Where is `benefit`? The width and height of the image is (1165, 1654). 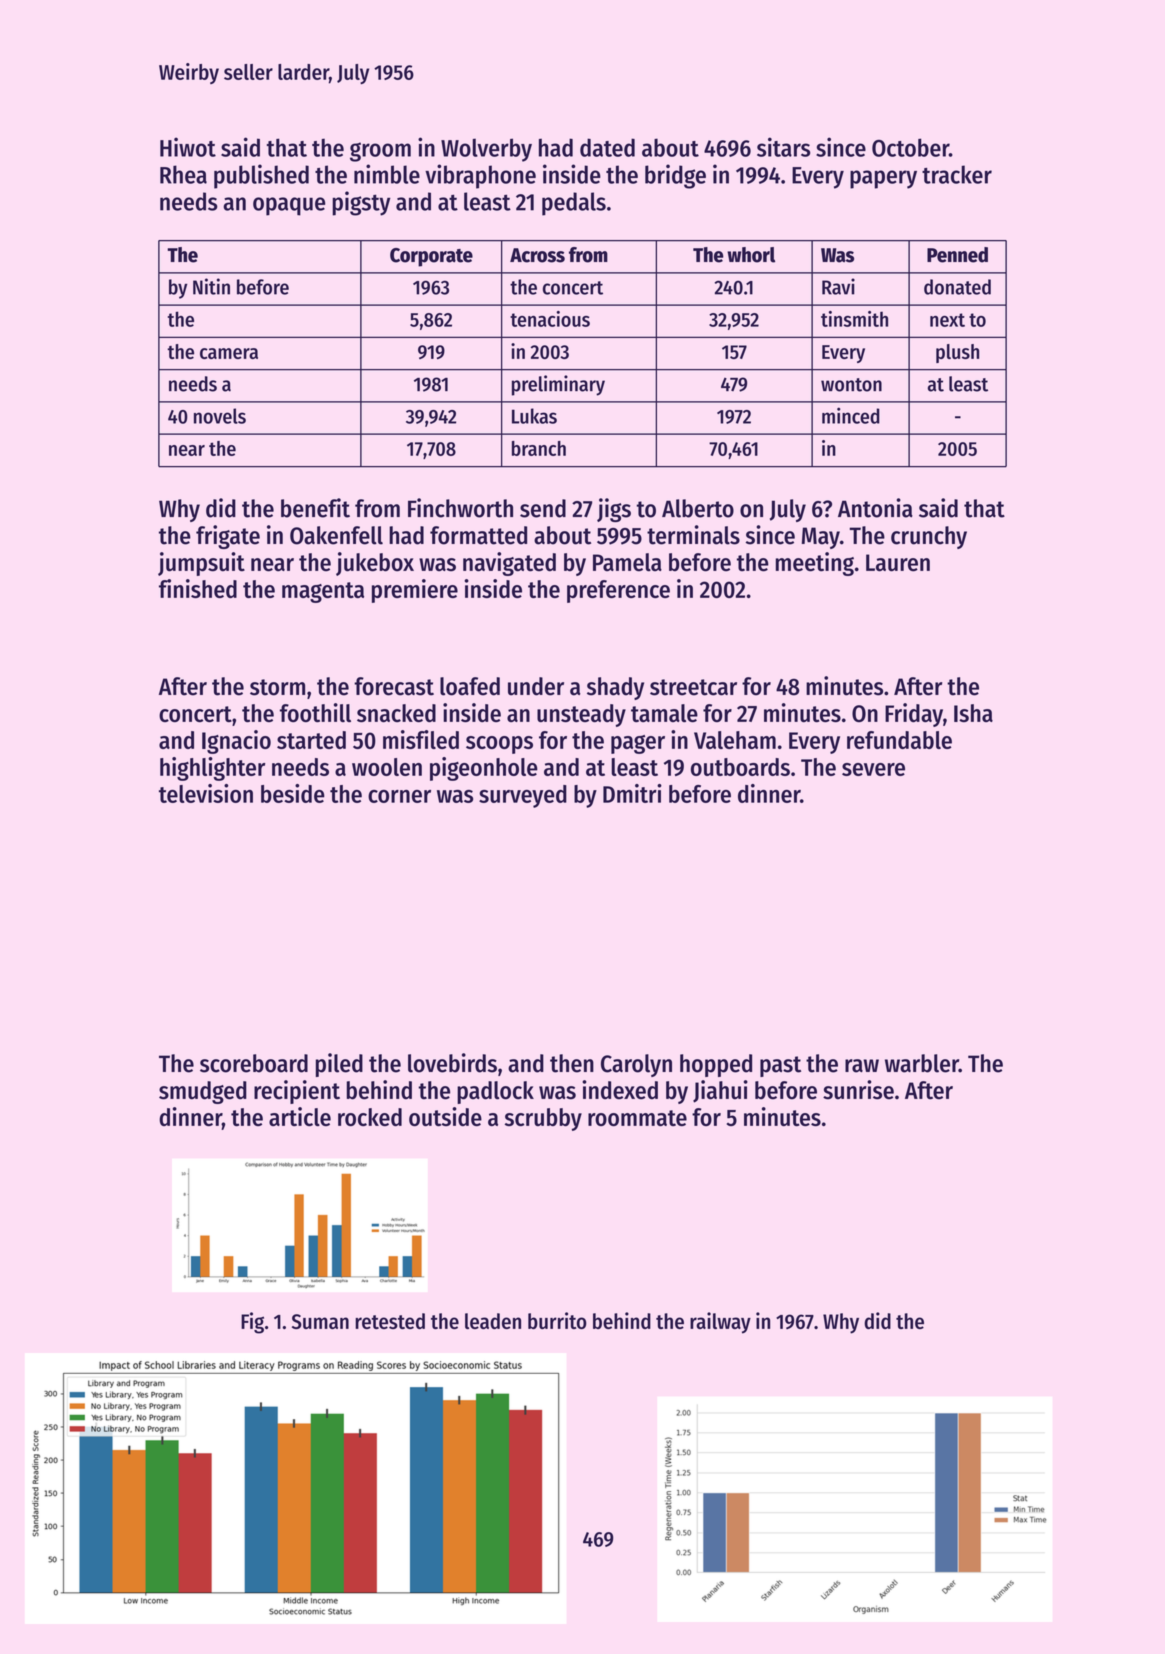 benefit is located at coordinates (315, 508).
